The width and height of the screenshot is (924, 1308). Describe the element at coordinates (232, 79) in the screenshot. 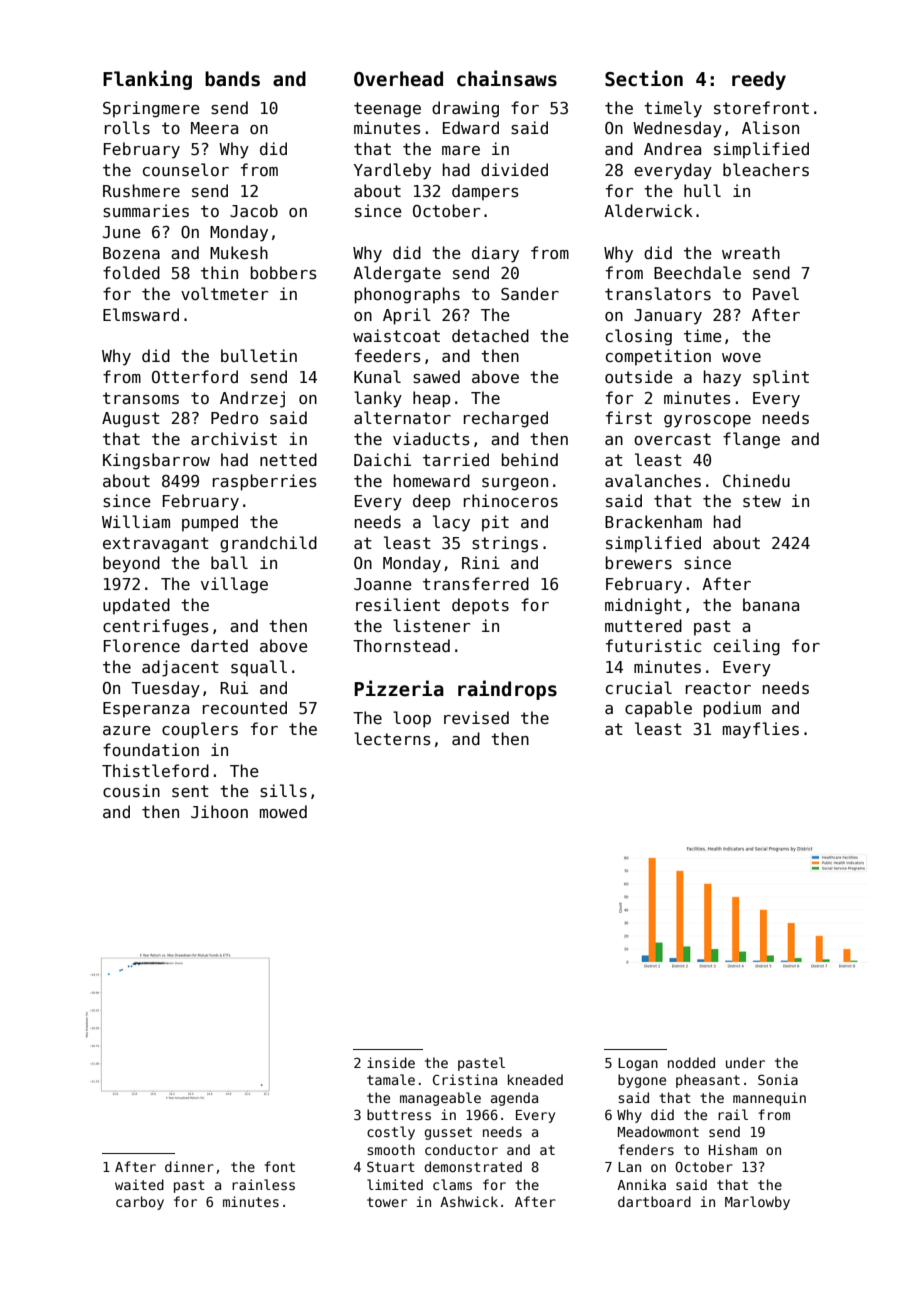

I see `bands` at that location.
